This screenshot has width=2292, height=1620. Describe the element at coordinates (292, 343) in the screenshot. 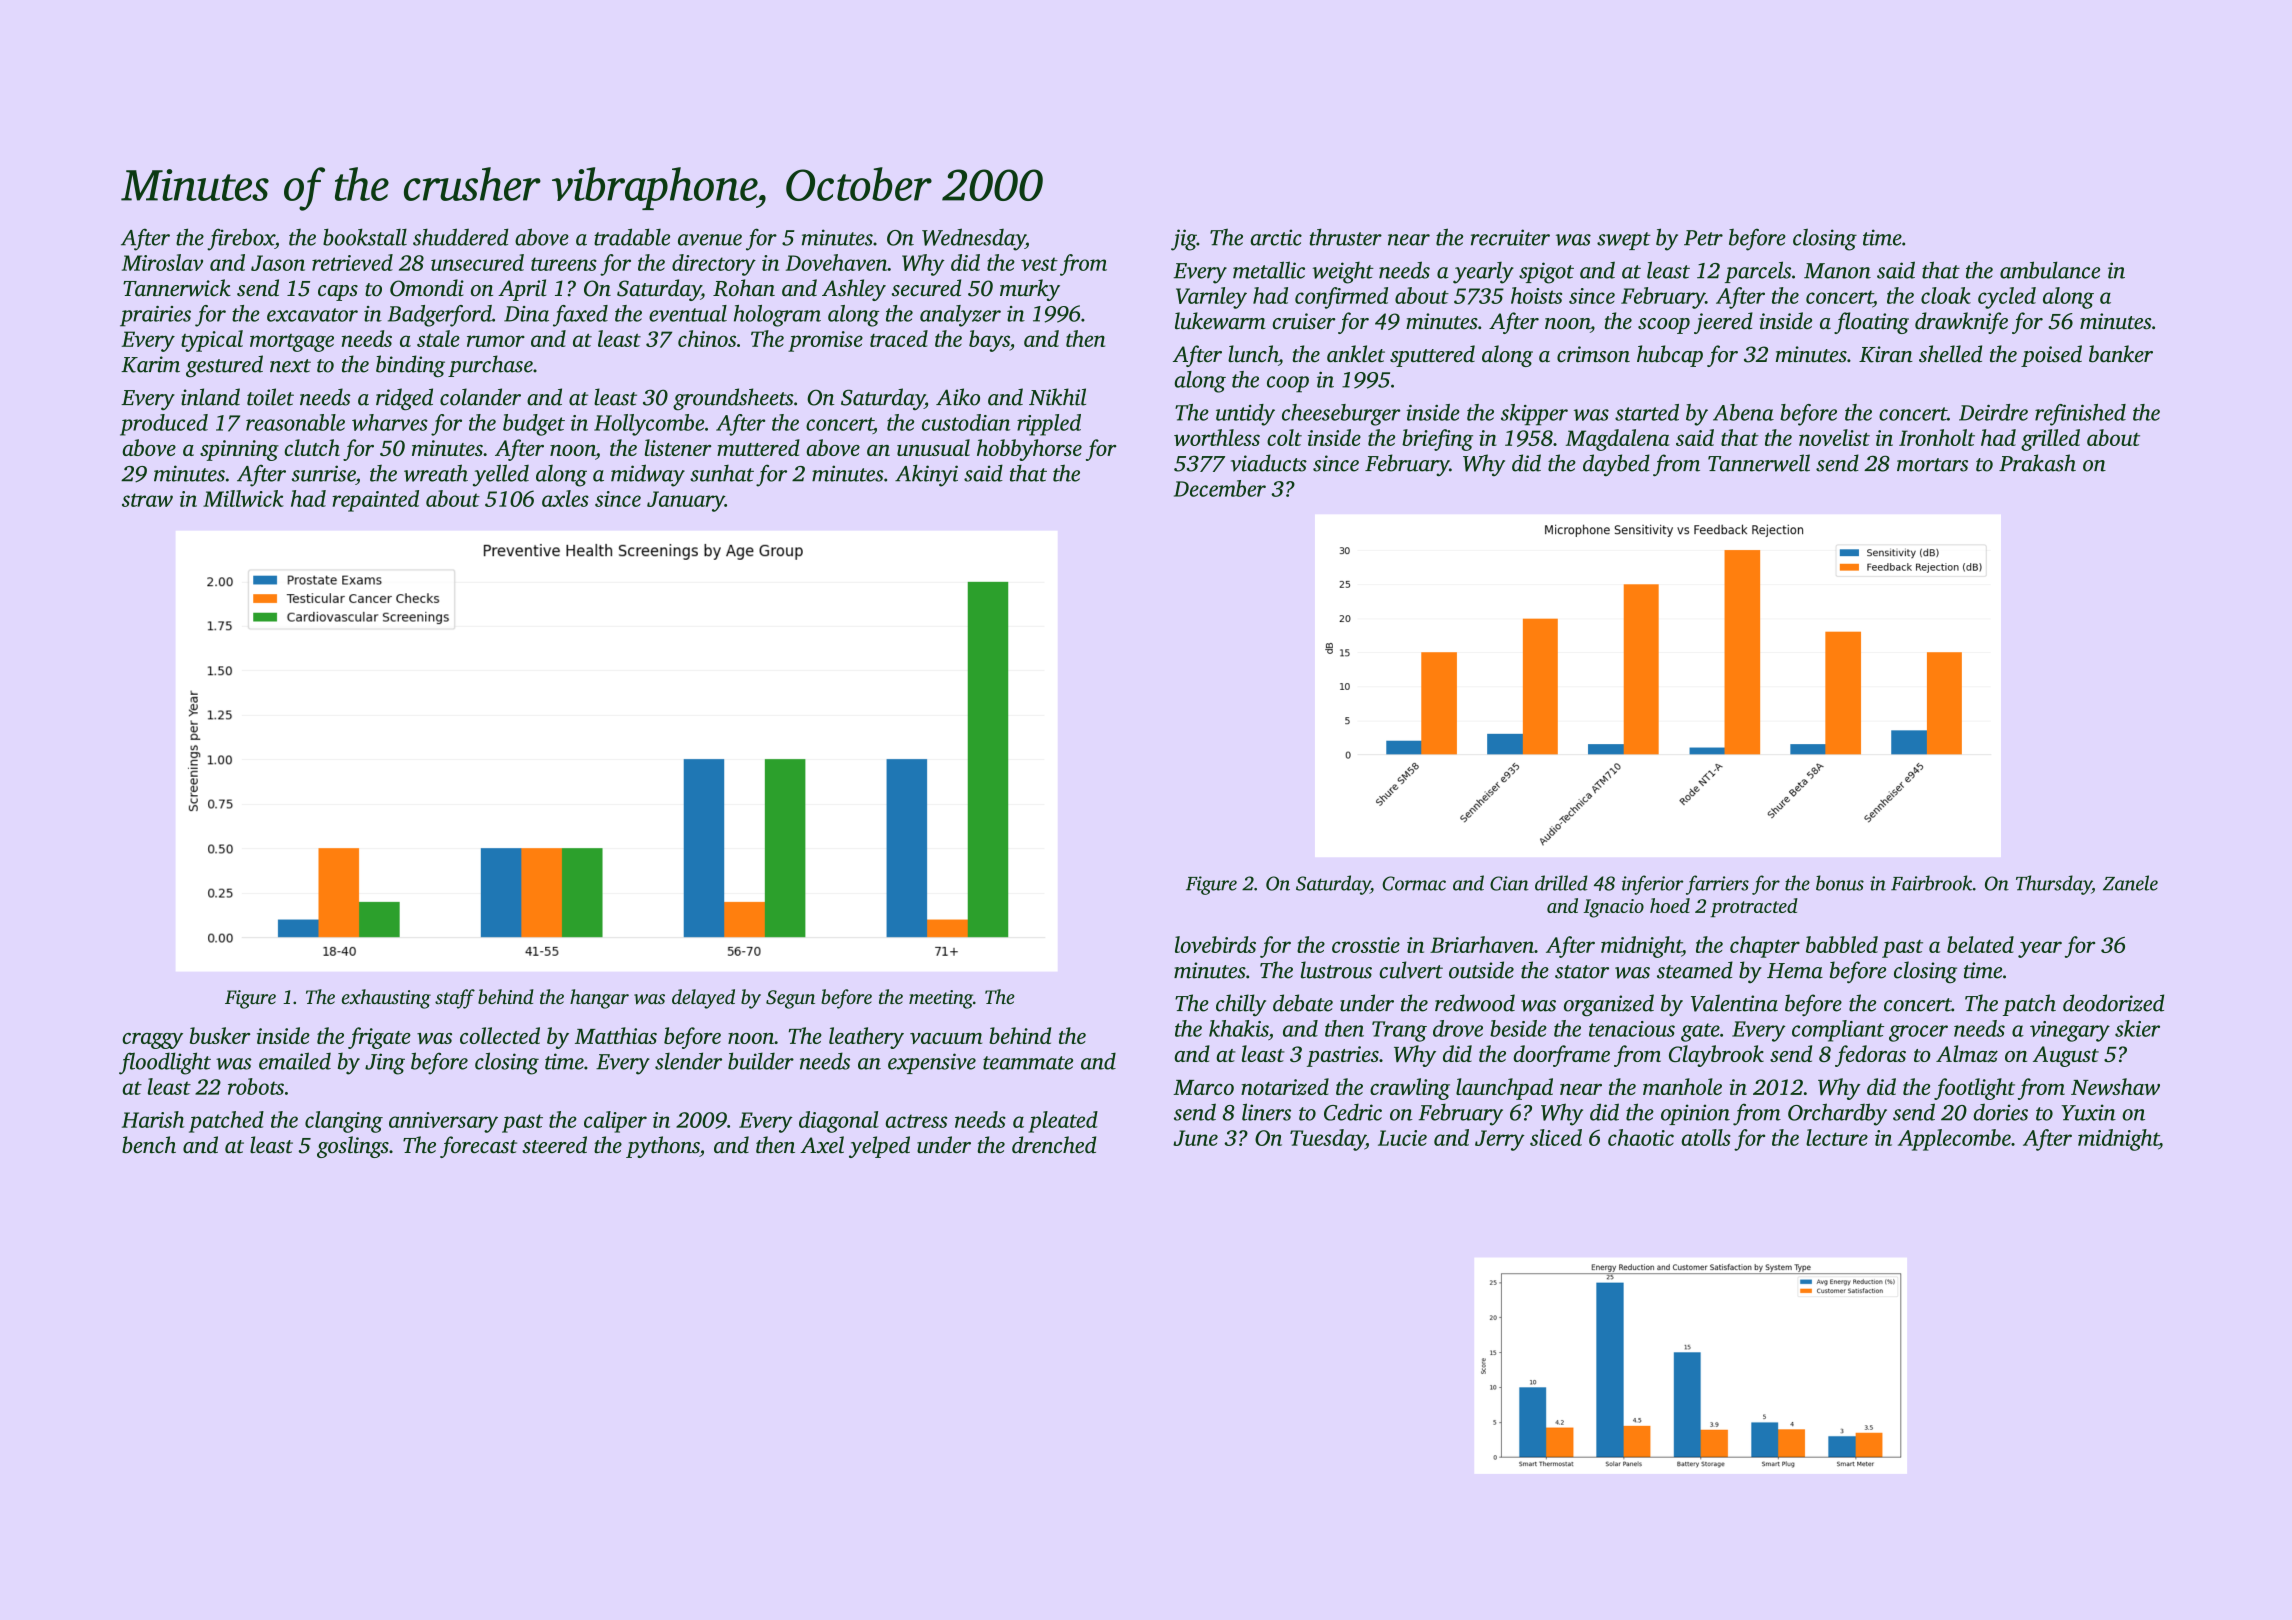

I see `mortgage` at that location.
